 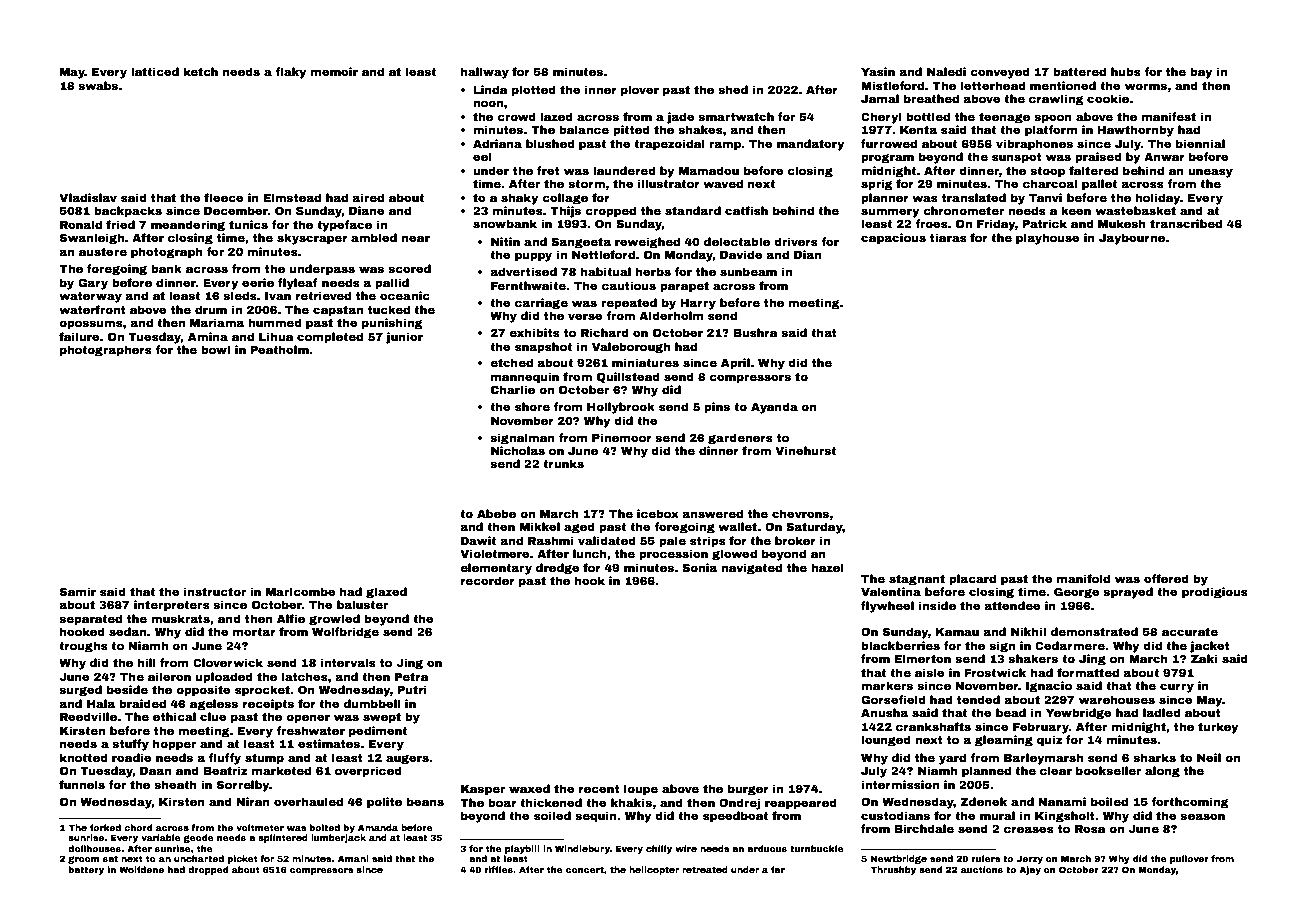 I want to click on Gary, so click(x=93, y=284).
